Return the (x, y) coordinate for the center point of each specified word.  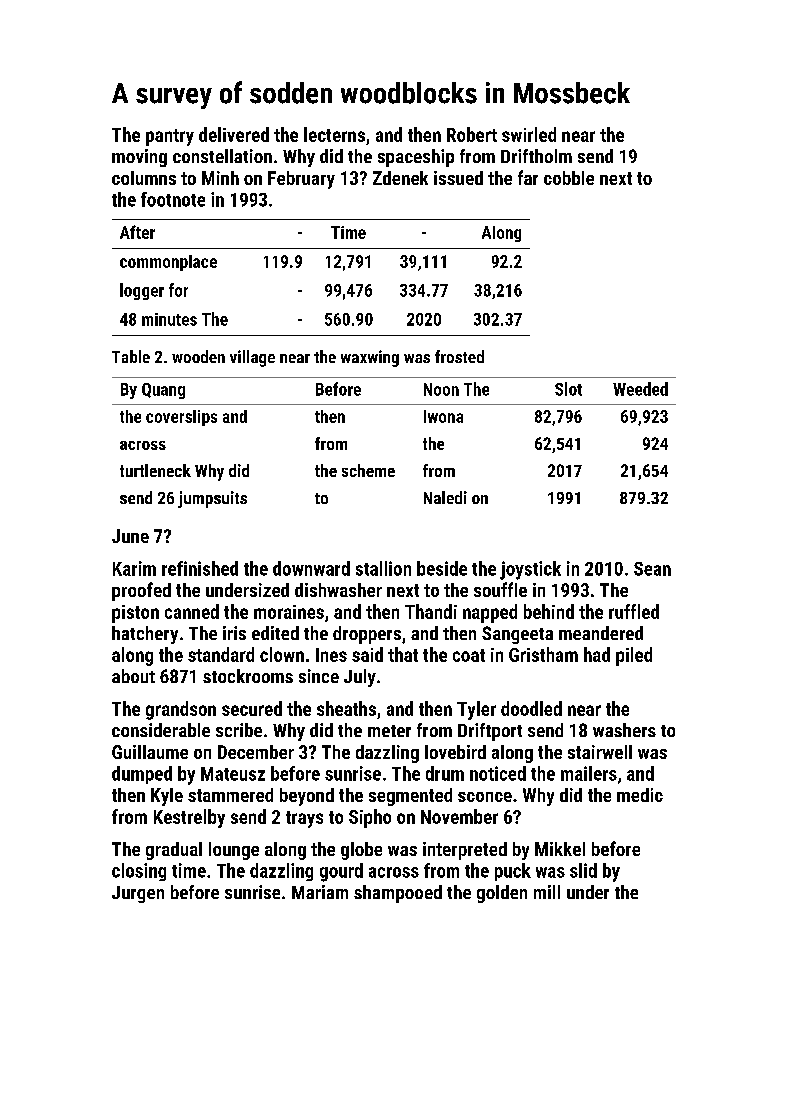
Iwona (443, 416)
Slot (568, 389)
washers (624, 730)
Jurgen (138, 894)
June (130, 536)
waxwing (370, 358)
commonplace (168, 263)
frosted (459, 356)
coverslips (181, 418)
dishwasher (338, 590)
